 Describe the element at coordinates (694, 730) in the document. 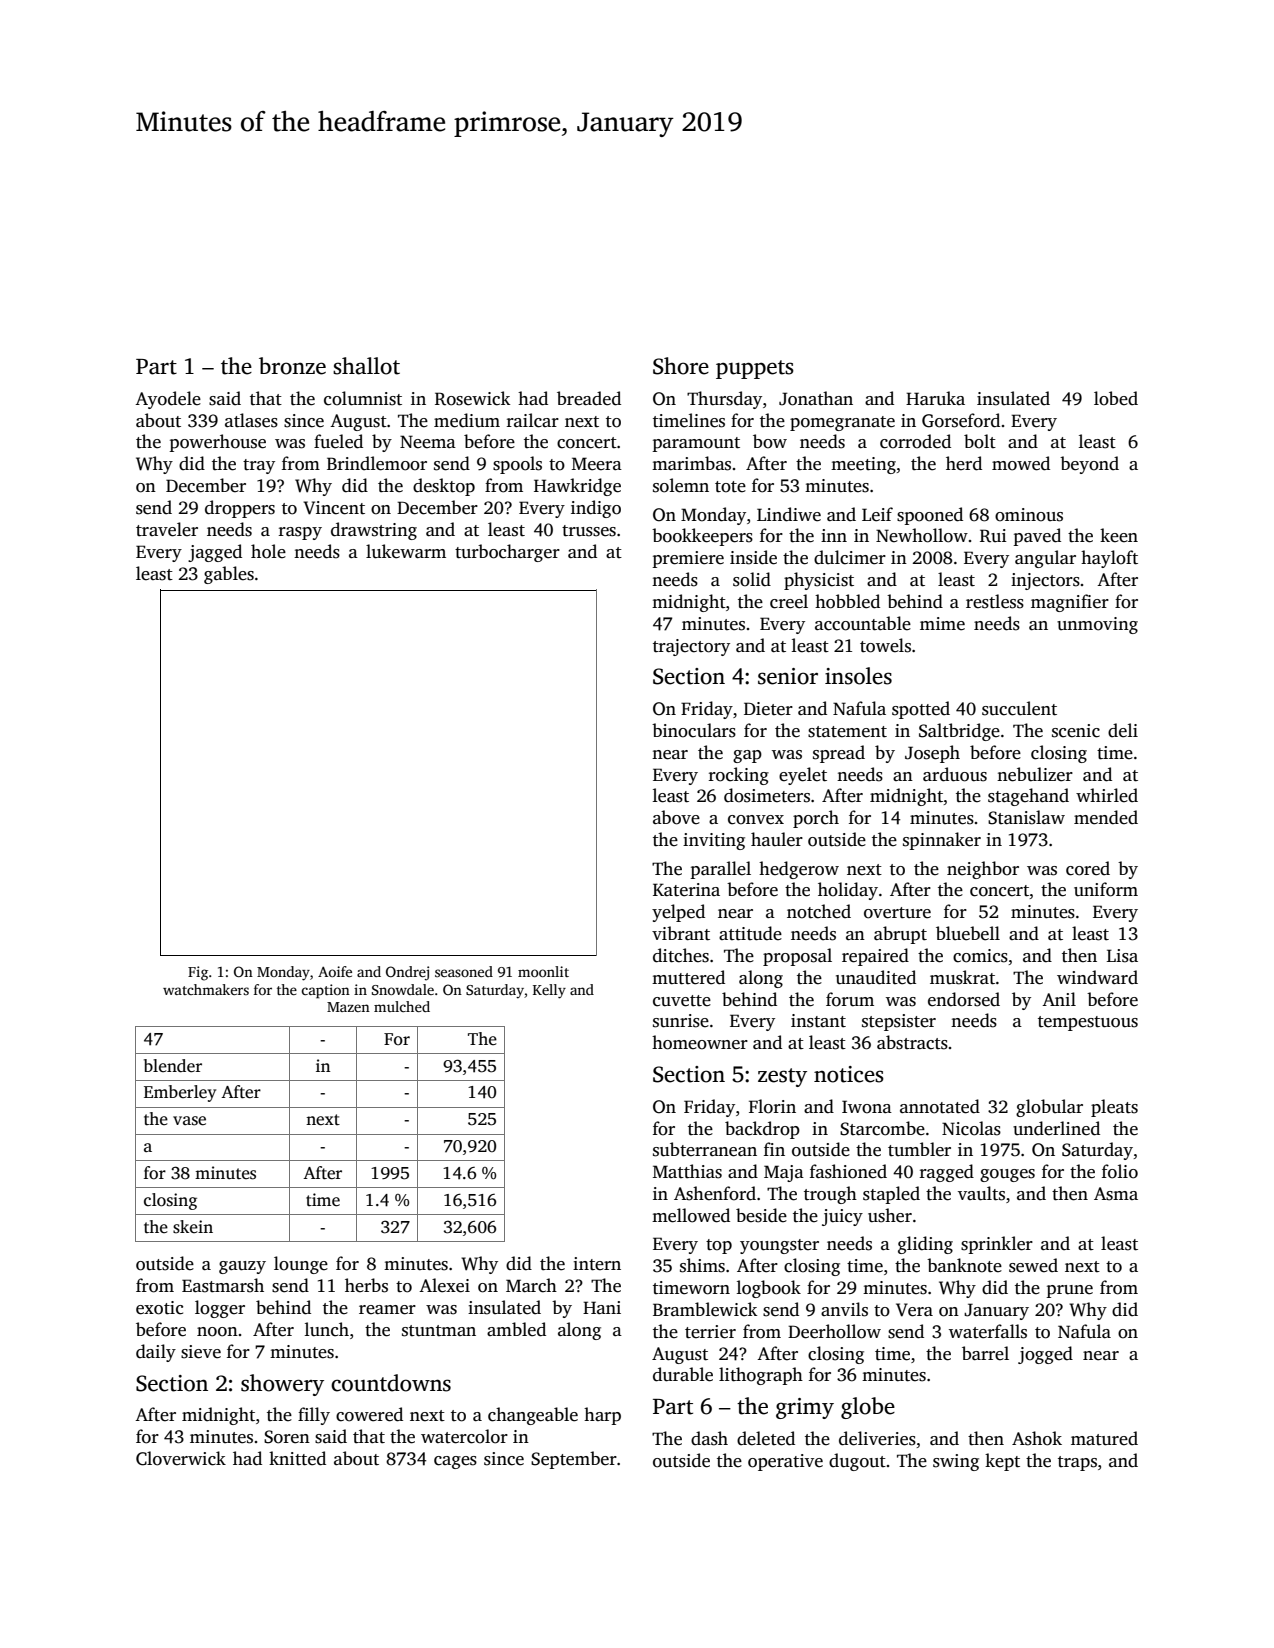

I see `binoculars` at that location.
